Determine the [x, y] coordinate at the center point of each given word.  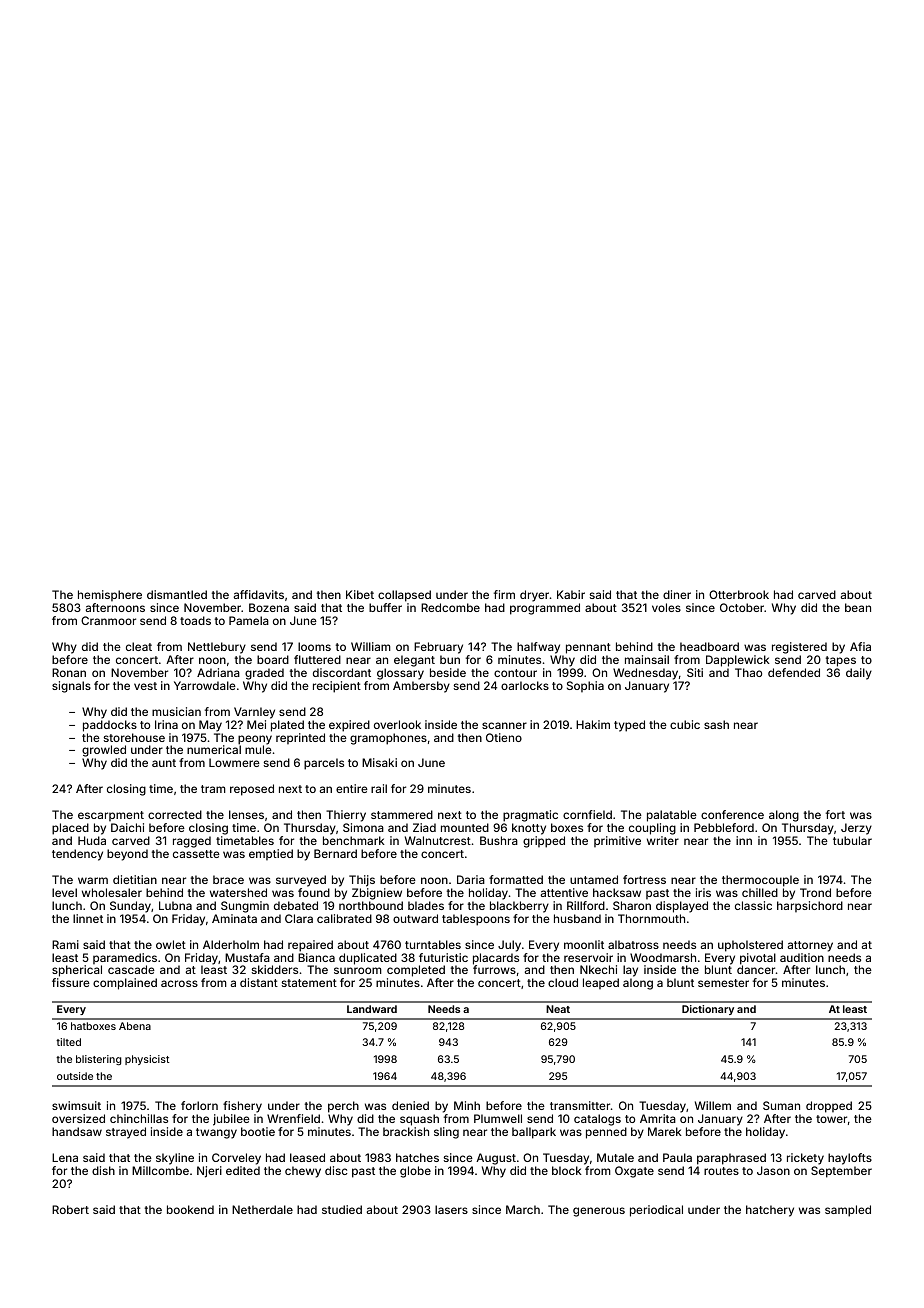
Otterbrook [739, 594]
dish [103, 1170]
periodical [656, 1211]
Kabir [571, 594]
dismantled [177, 594]
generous [599, 1212]
